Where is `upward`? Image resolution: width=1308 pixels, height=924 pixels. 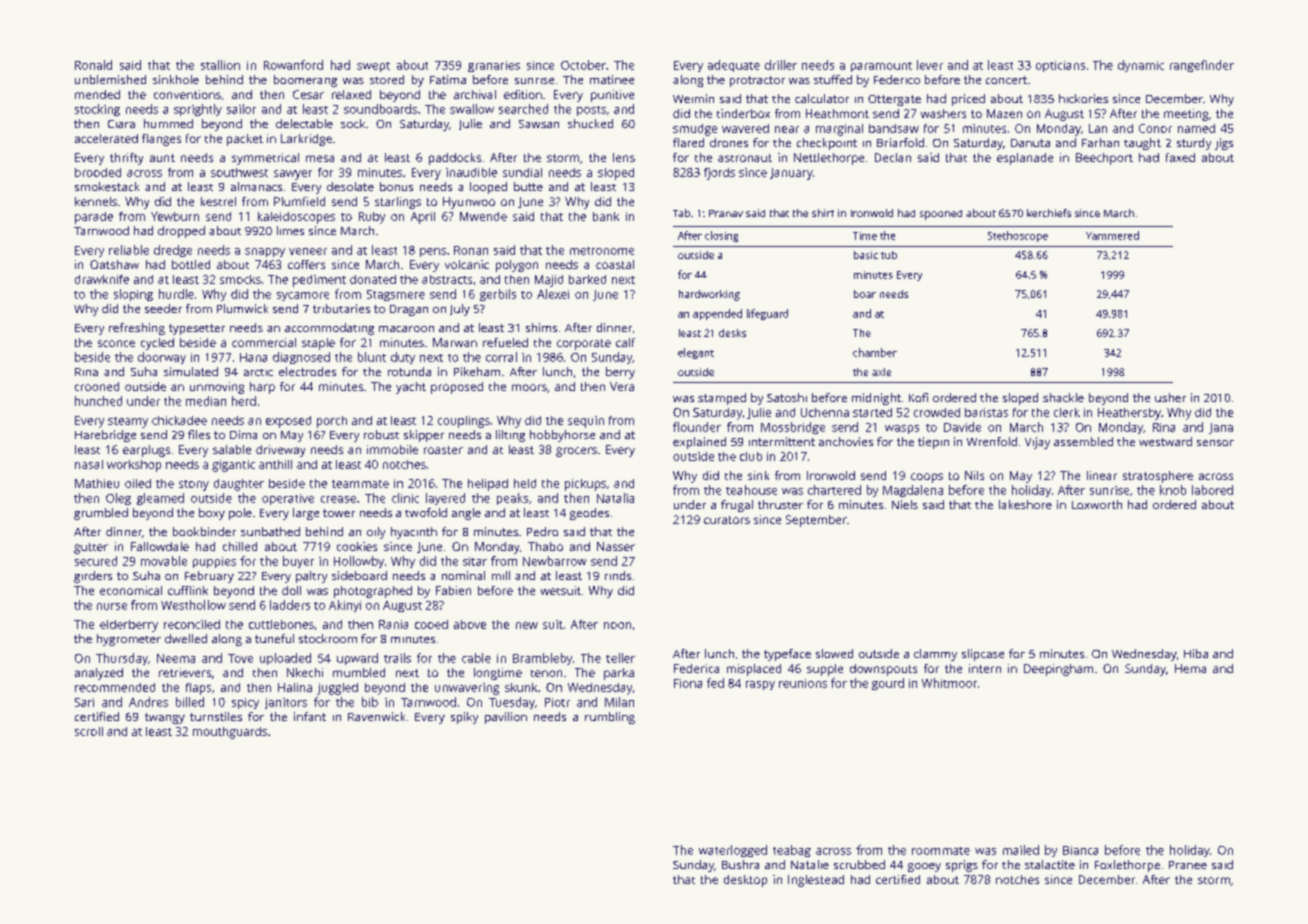 upward is located at coordinates (357, 659).
